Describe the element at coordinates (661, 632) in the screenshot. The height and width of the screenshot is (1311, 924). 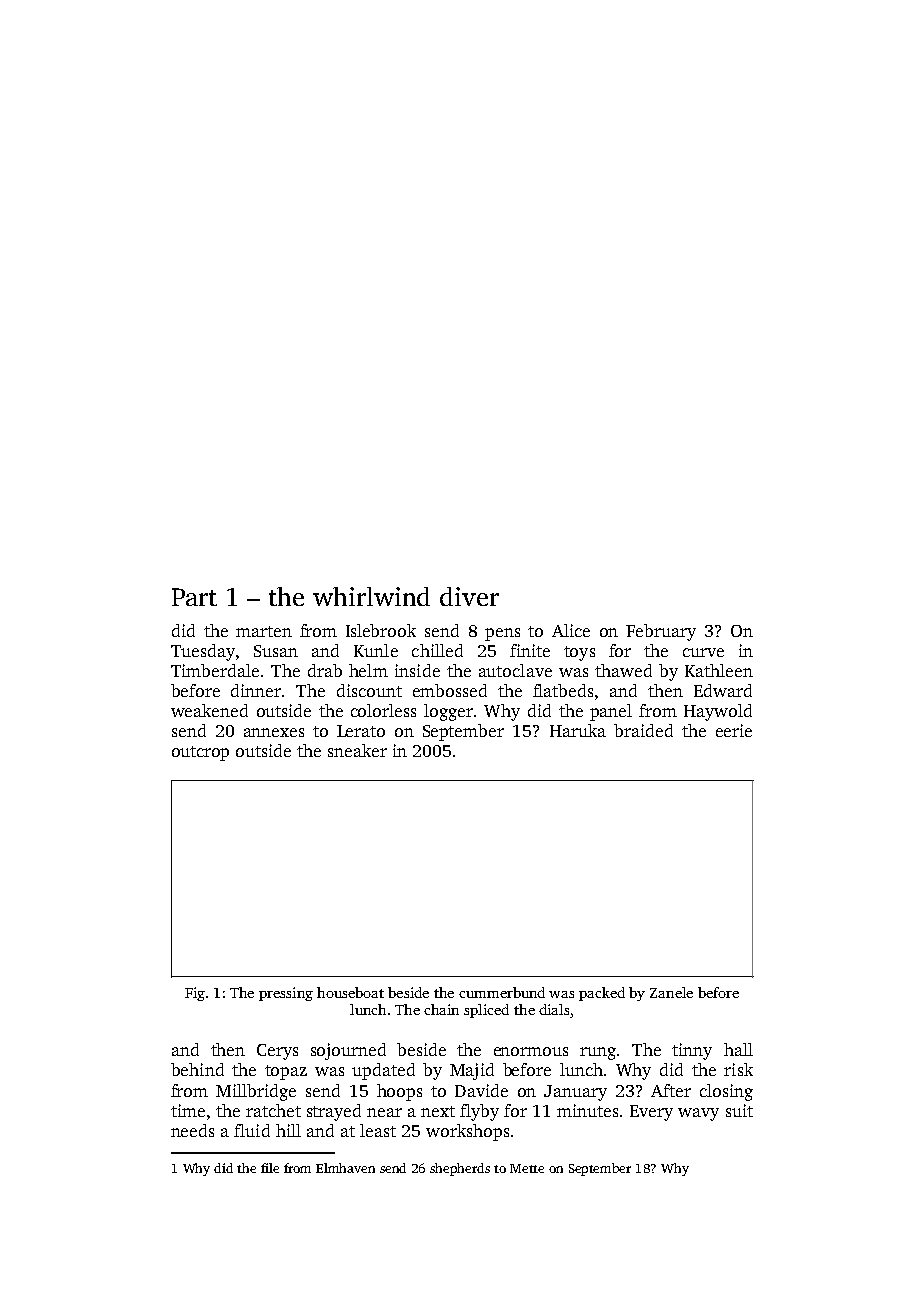
I see `February` at that location.
